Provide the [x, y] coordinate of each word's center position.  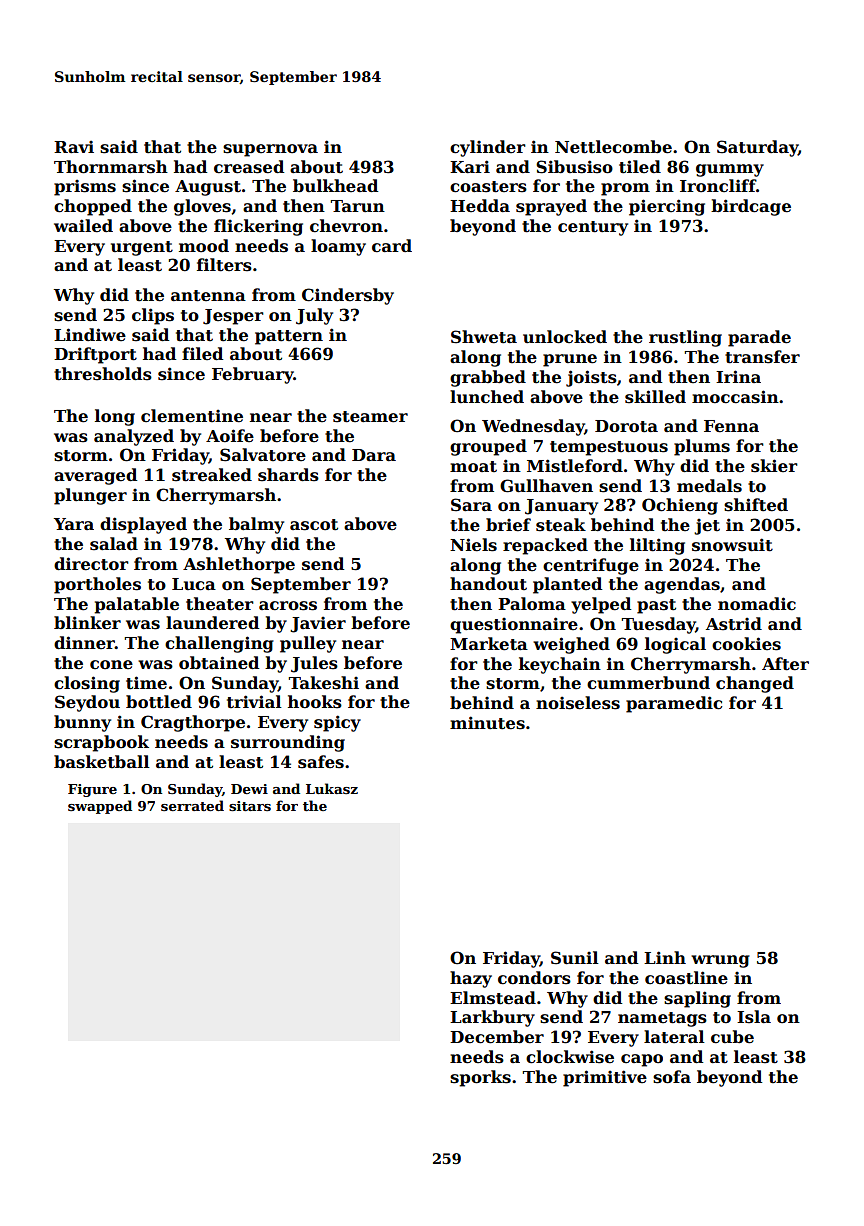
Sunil [575, 958]
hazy [471, 979]
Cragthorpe [193, 723]
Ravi [74, 146]
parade [759, 338]
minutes [487, 723]
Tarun [358, 206]
